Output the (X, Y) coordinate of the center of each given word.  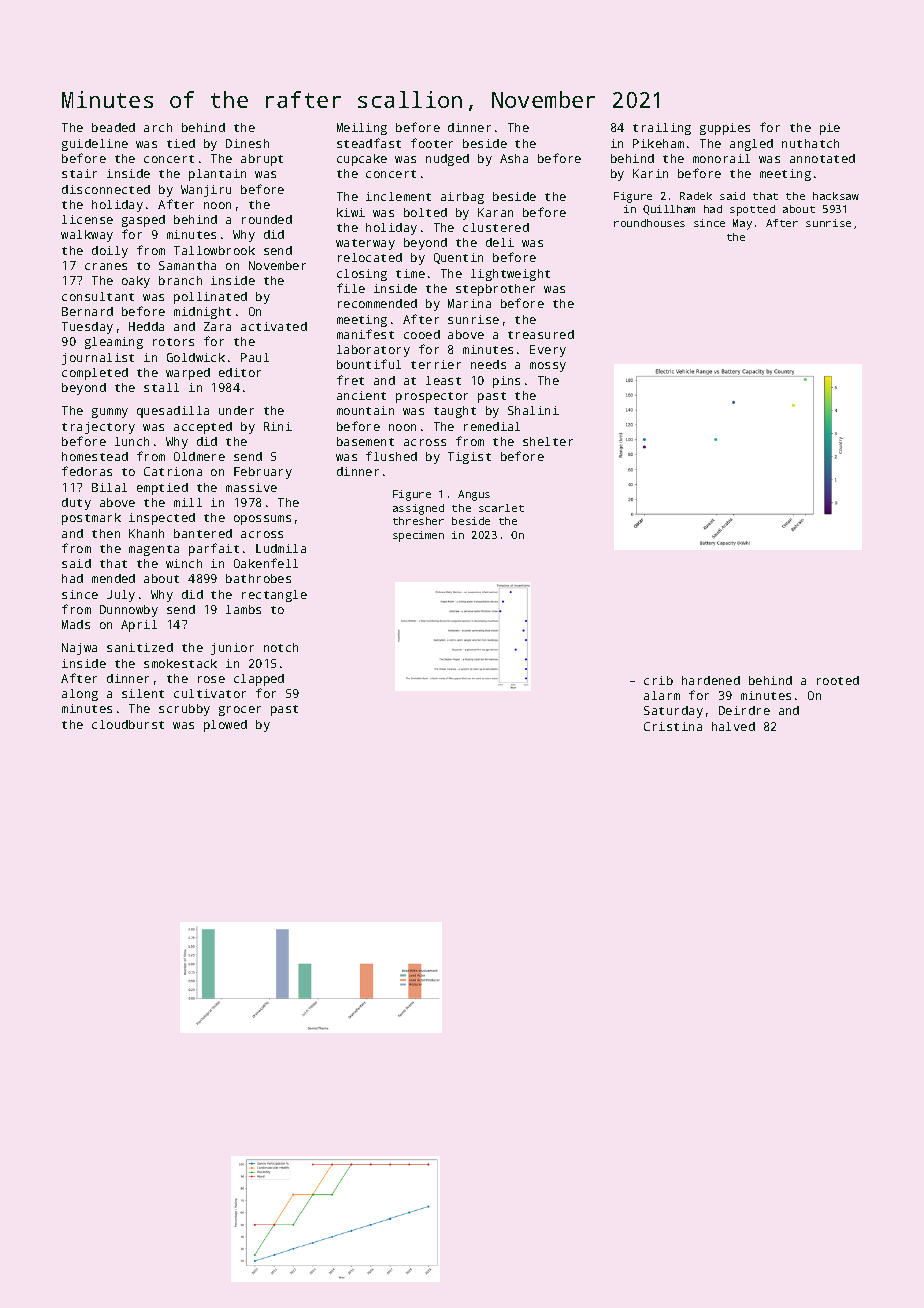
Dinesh (247, 143)
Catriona (173, 471)
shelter (548, 441)
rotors (173, 342)
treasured (541, 334)
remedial (492, 426)
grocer (240, 711)
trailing (662, 129)
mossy (548, 367)
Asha (514, 158)
